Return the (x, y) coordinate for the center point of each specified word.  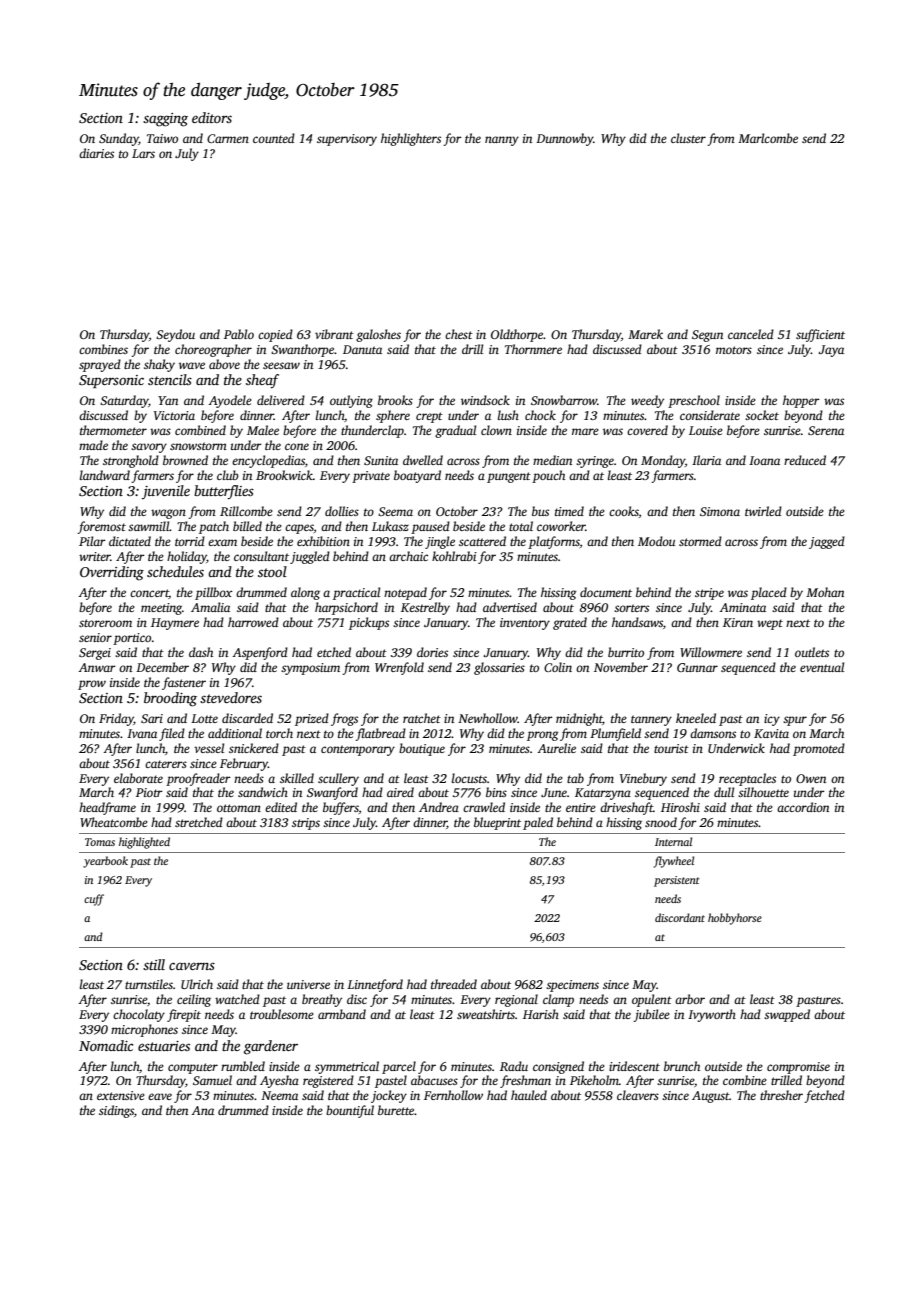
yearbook (105, 862)
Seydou (175, 335)
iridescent (634, 1066)
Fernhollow (453, 1095)
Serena (826, 430)
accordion (803, 807)
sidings (116, 1111)
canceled (751, 334)
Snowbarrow (564, 400)
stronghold (131, 461)
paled (538, 823)
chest (459, 334)
